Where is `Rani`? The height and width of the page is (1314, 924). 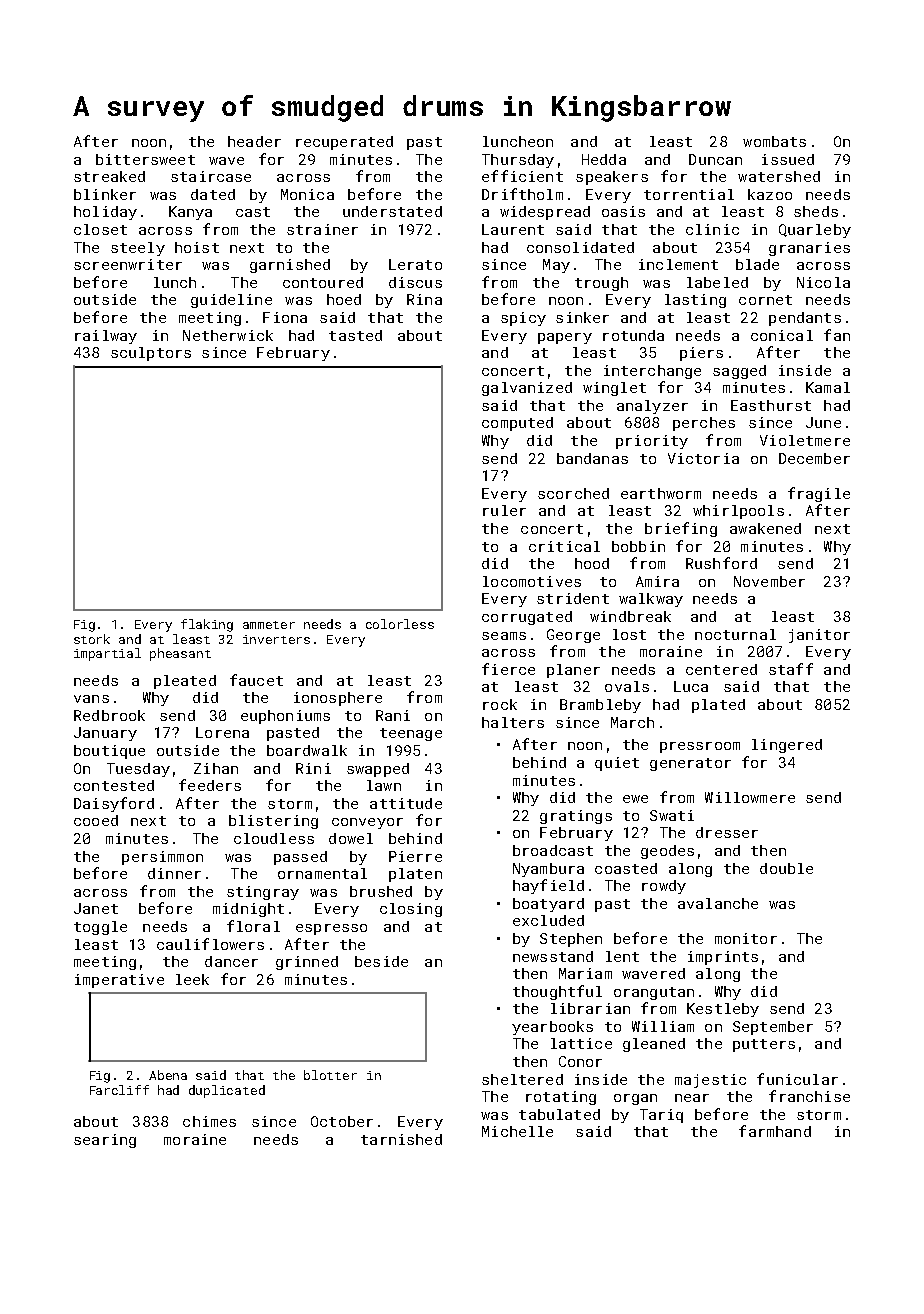
Rani is located at coordinates (393, 715).
